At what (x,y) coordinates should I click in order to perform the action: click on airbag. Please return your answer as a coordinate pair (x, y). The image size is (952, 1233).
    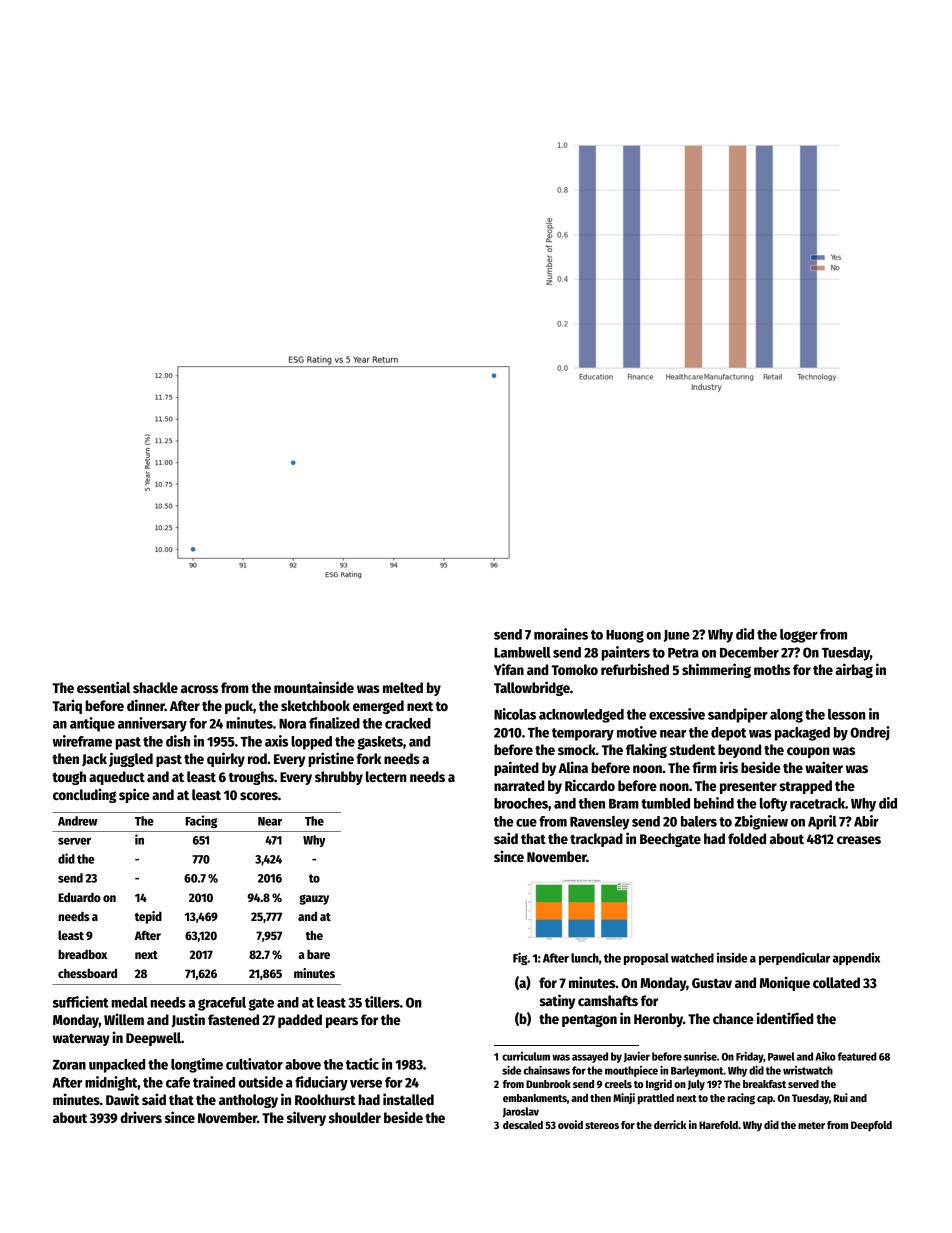
    Looking at the image, I should click on (854, 670).
